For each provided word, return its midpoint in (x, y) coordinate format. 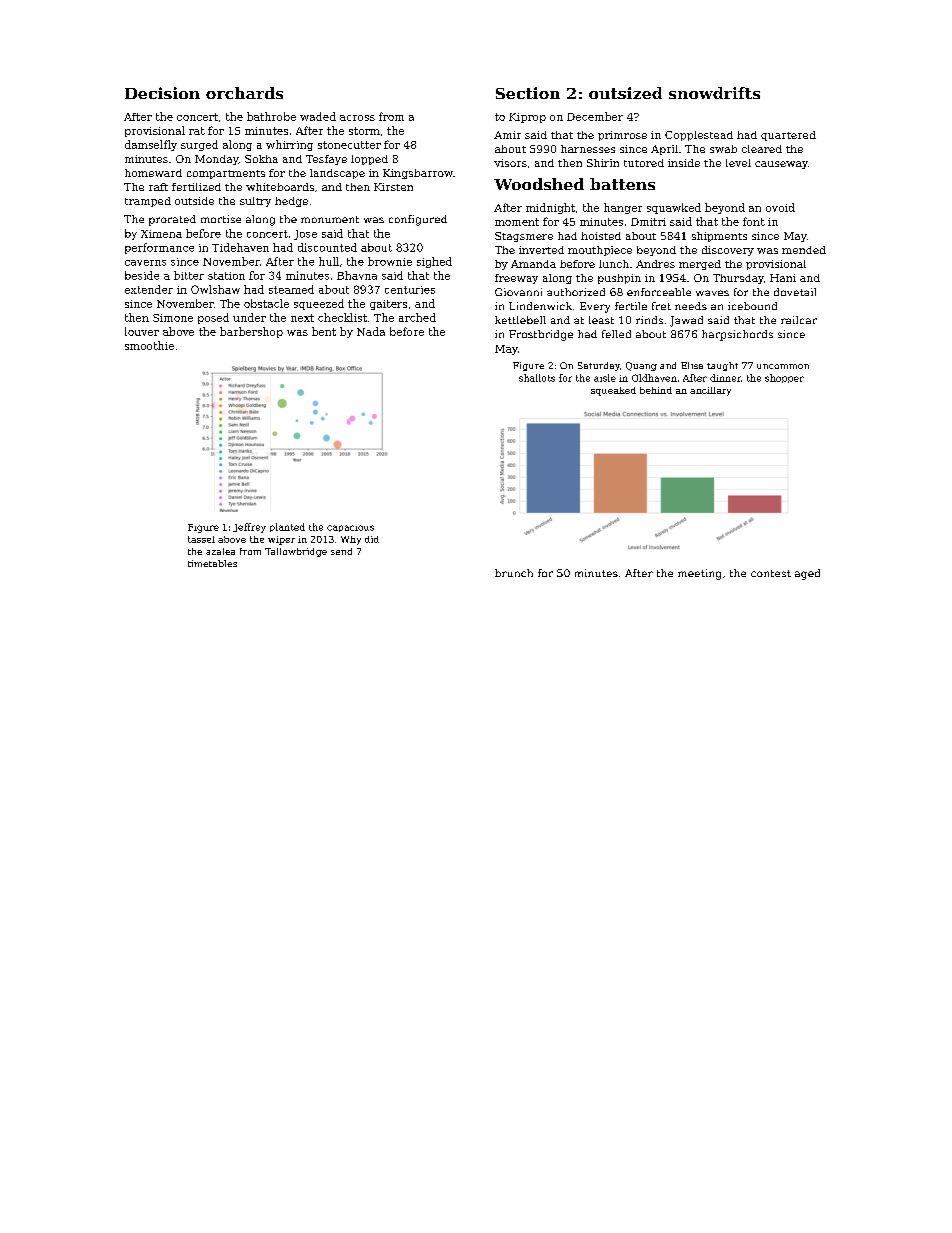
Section (528, 93)
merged (700, 265)
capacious (350, 528)
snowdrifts (714, 93)
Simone (173, 318)
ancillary (710, 391)
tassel (201, 539)
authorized (576, 292)
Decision (162, 93)
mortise (221, 219)
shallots (537, 378)
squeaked (613, 391)
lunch (614, 264)
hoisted (601, 236)
